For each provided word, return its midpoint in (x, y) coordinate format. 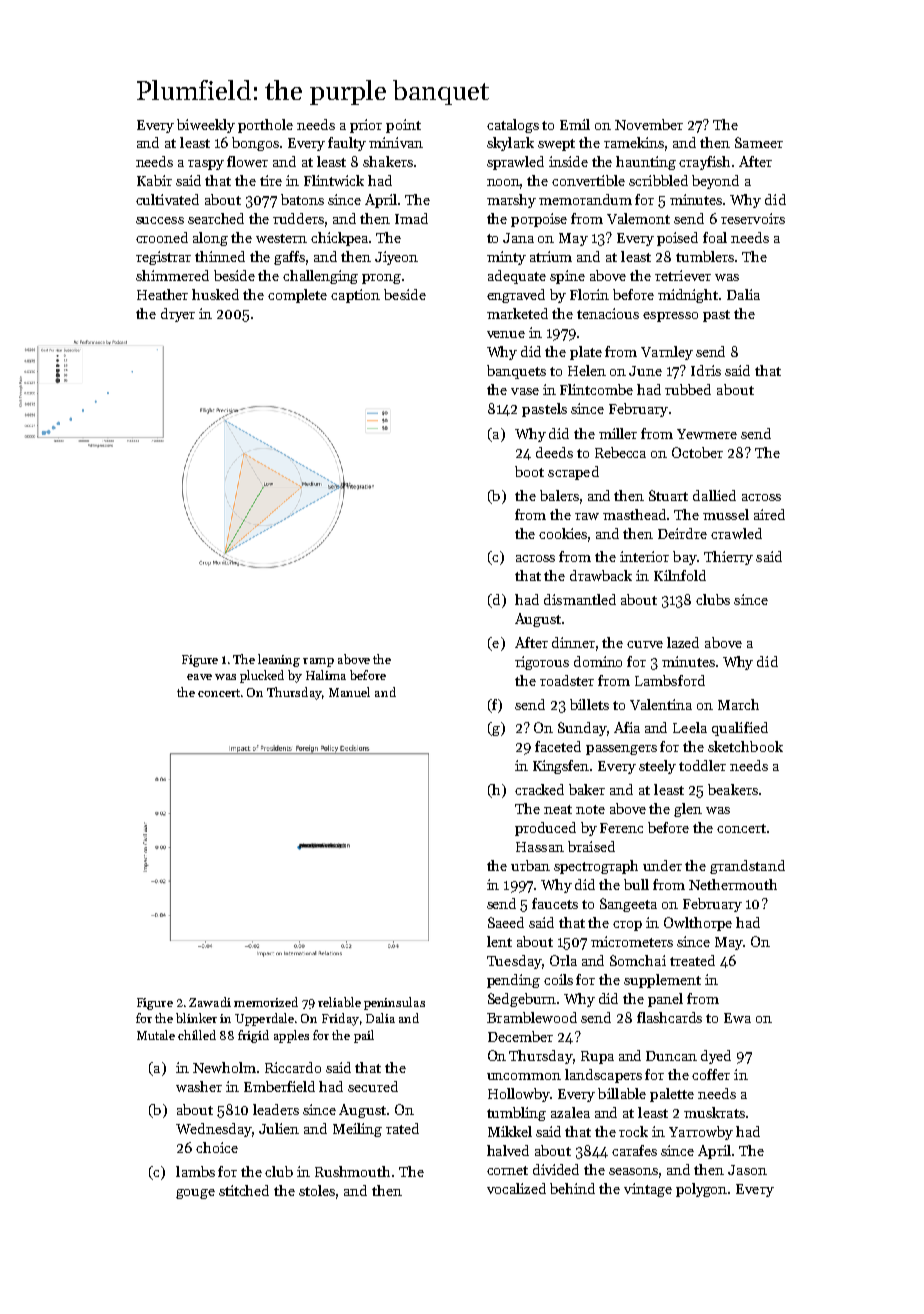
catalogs (513, 126)
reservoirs (753, 218)
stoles (317, 1190)
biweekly (206, 126)
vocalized (516, 1188)
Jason (747, 1170)
